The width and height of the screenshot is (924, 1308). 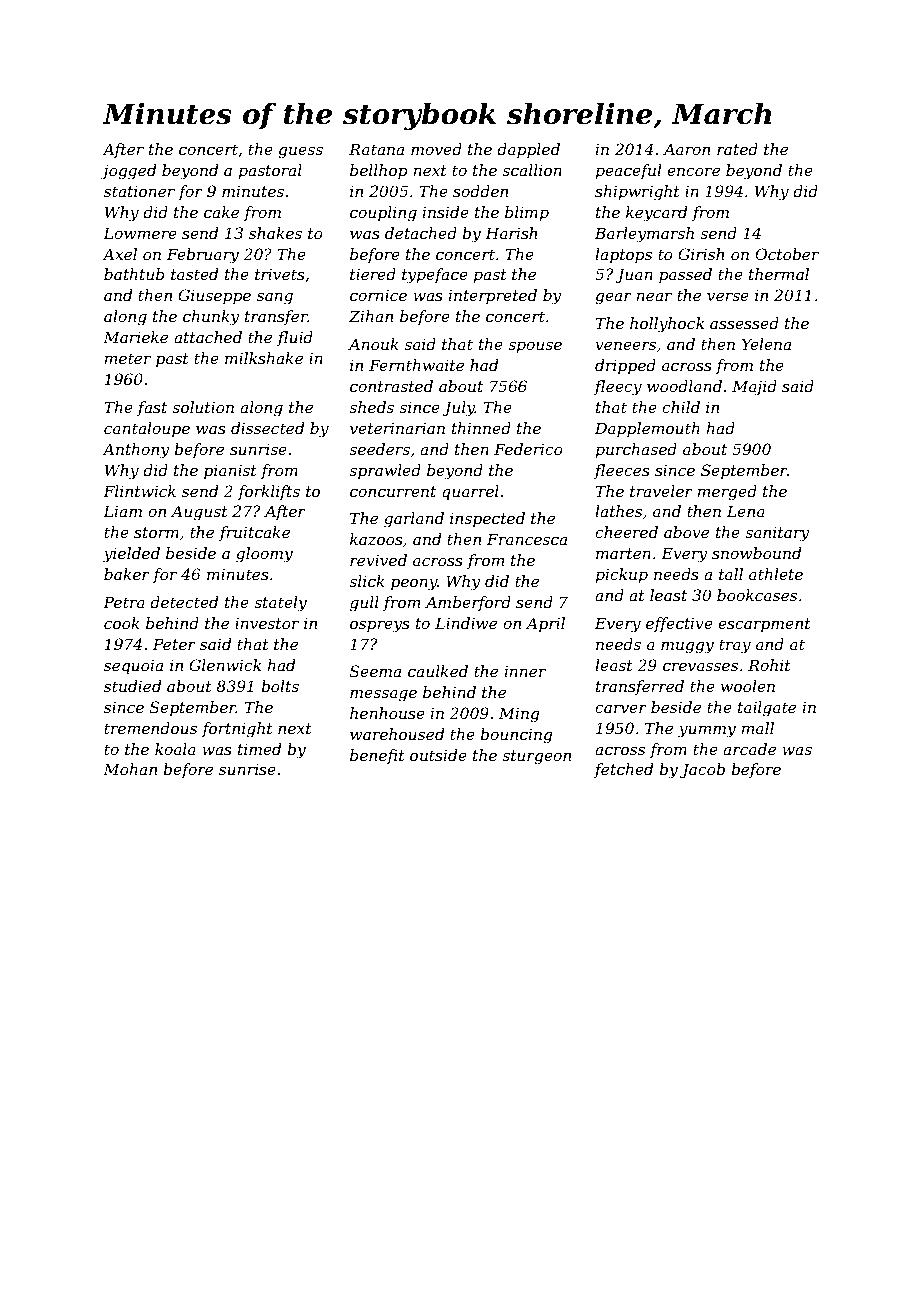 I want to click on bellhop, so click(x=379, y=171).
